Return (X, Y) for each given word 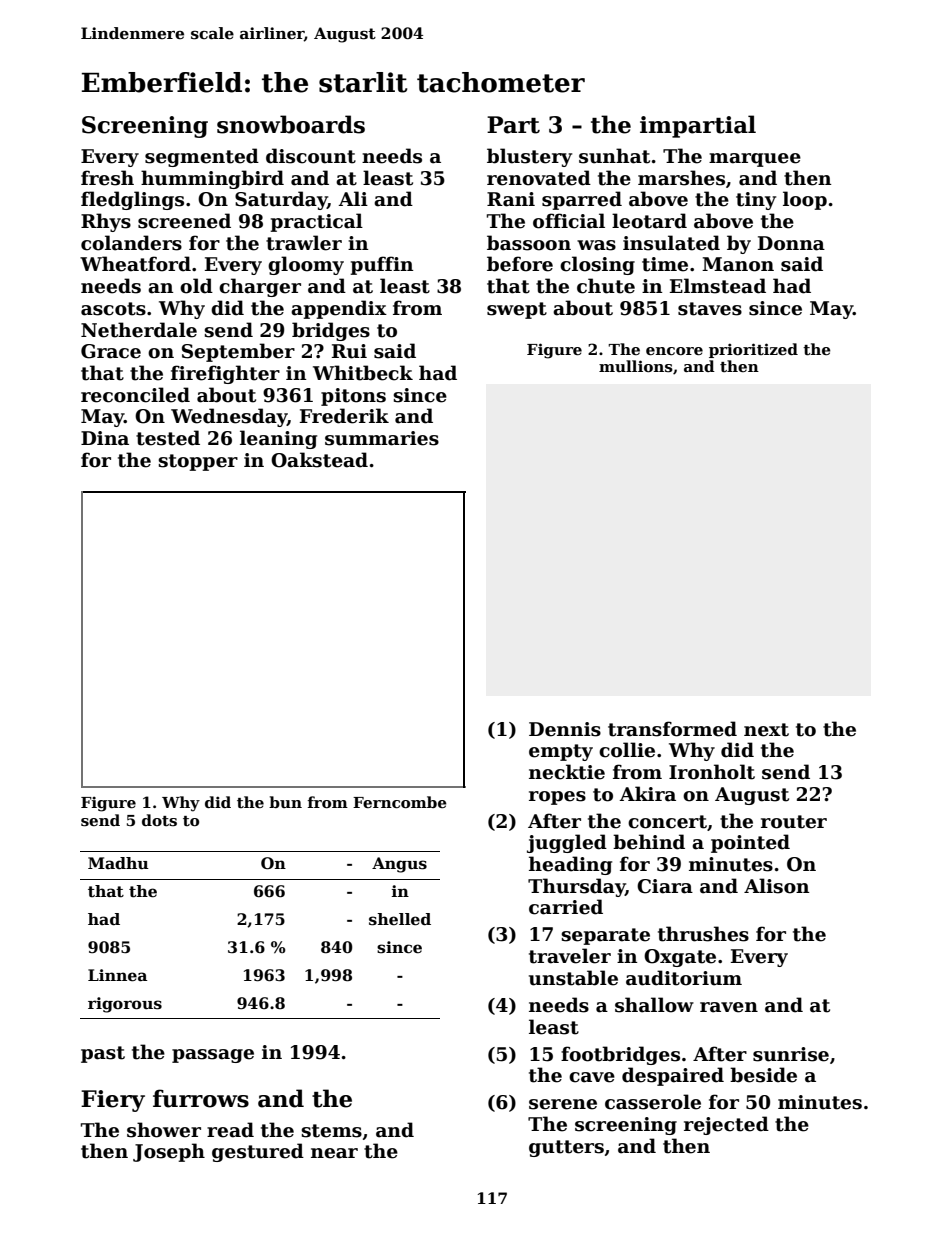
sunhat (614, 156)
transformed (672, 729)
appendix (339, 309)
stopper (198, 462)
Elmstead (718, 286)
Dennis (565, 729)
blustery (529, 157)
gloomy (306, 265)
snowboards (291, 124)
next (766, 730)
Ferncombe (400, 802)
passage (213, 1056)
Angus (399, 865)
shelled (400, 919)
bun (285, 802)
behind (649, 842)
